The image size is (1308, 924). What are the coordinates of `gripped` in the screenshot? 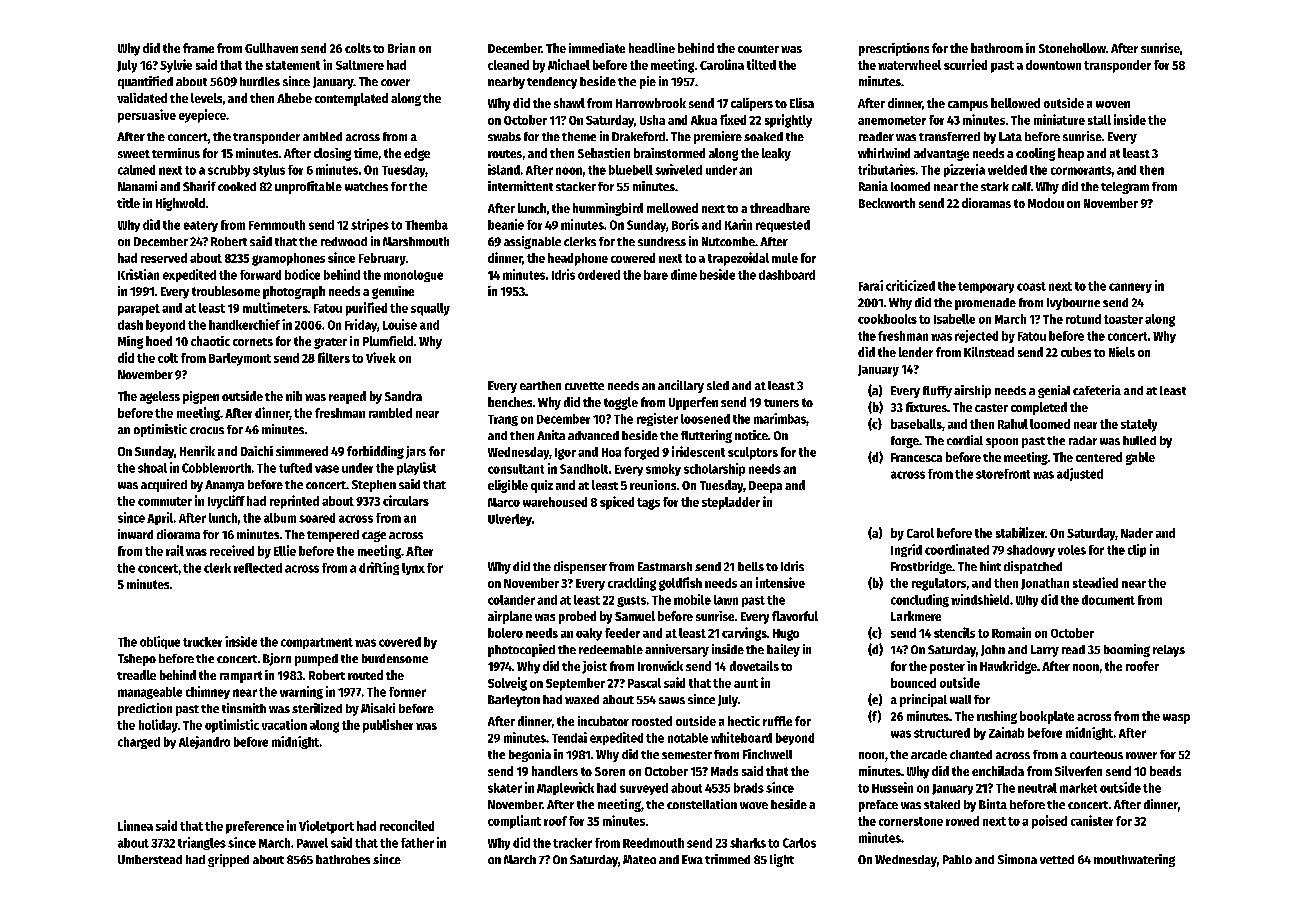 It's located at (228, 860).
